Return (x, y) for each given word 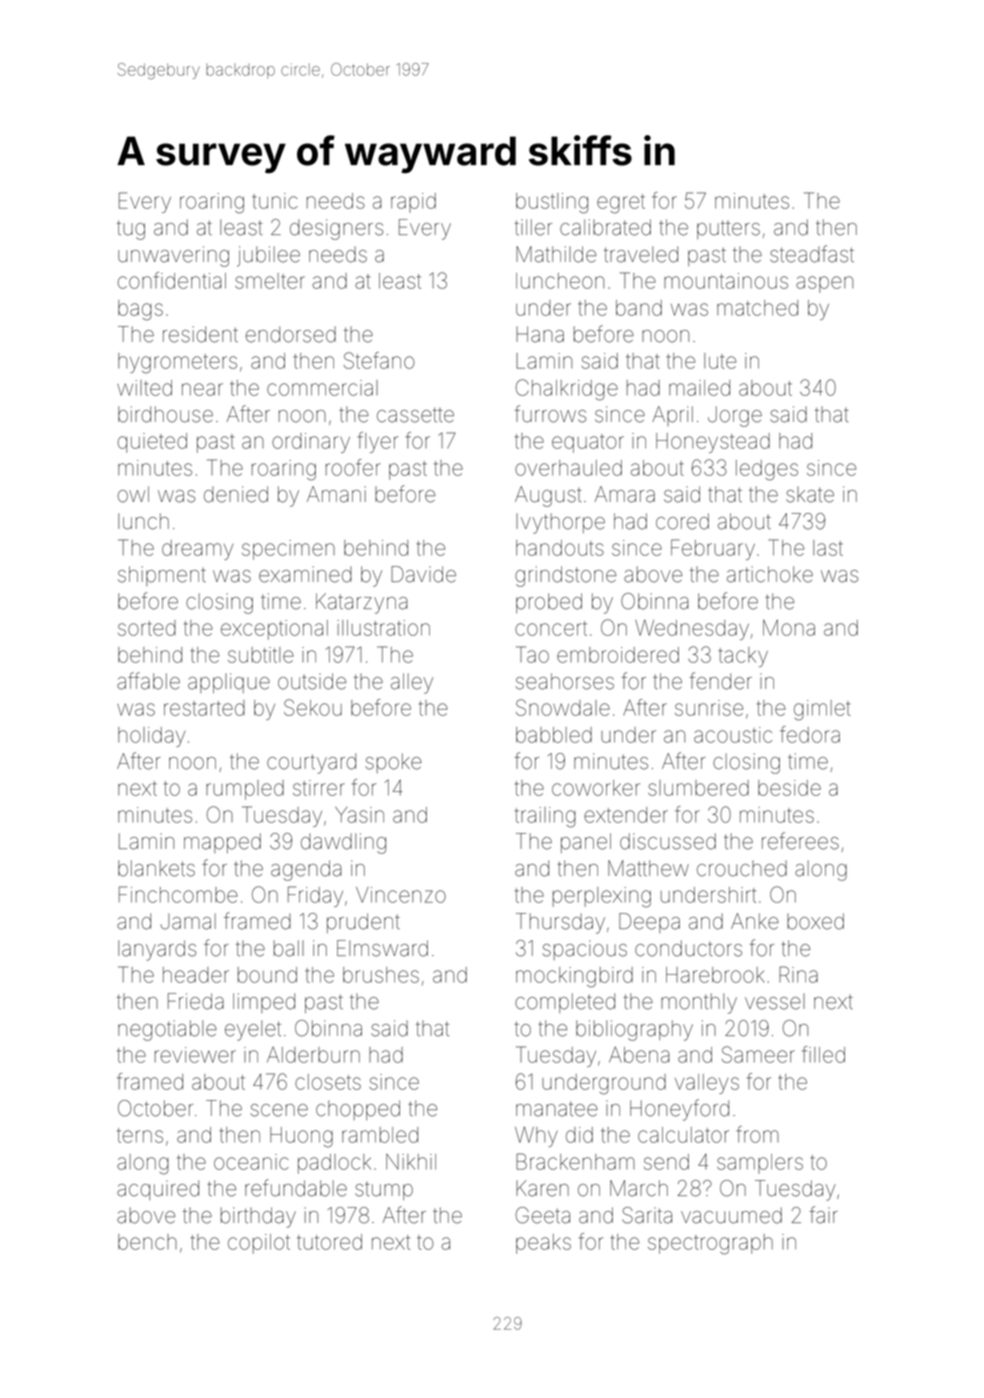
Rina (798, 974)
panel (586, 843)
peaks (543, 1244)
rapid (413, 203)
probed (549, 603)
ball (289, 948)
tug (131, 230)
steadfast (812, 254)
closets (328, 1082)
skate (810, 495)
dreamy (197, 550)
